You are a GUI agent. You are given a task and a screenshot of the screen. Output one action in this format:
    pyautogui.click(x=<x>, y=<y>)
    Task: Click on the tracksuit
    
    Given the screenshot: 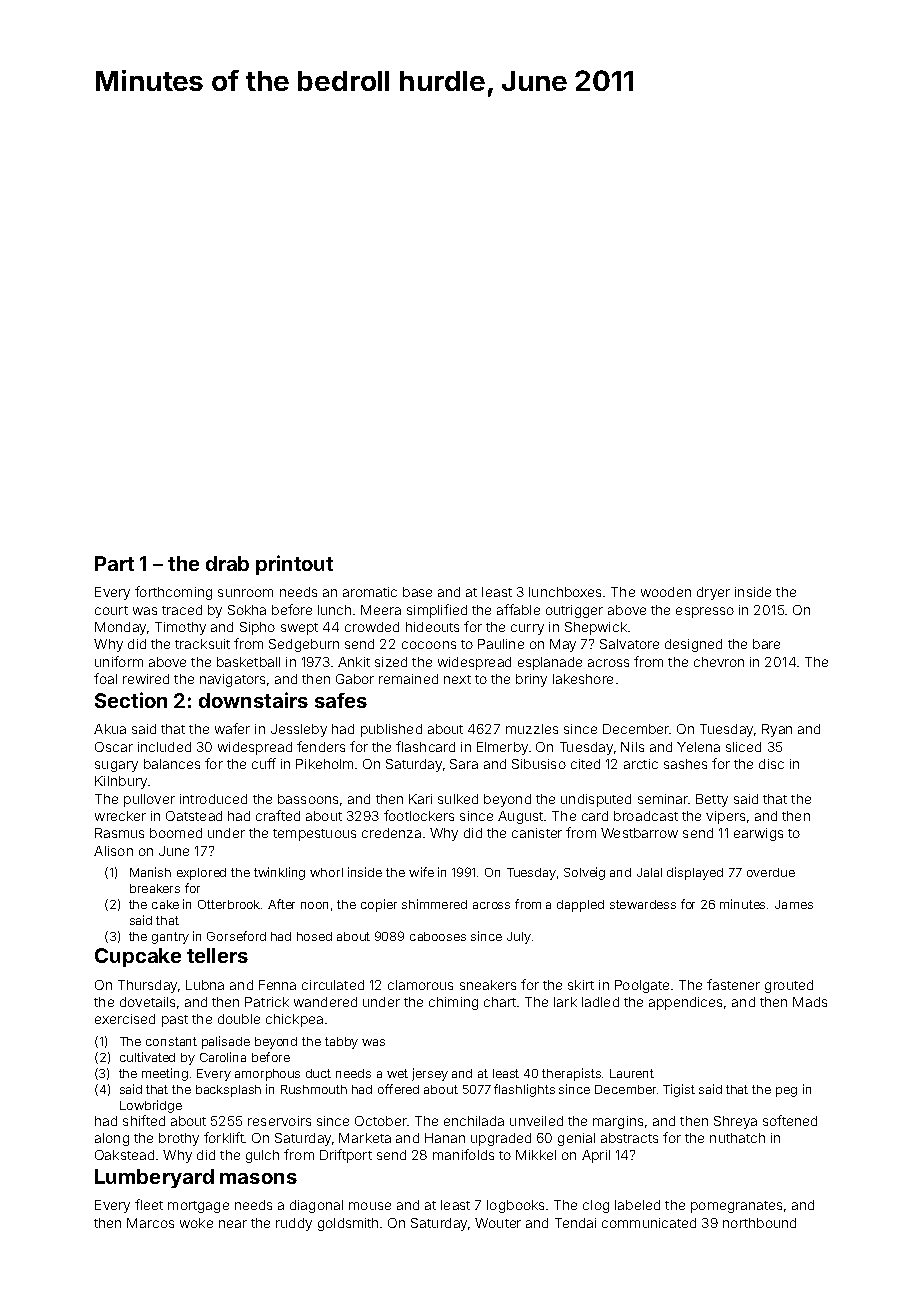 What is the action you would take?
    pyautogui.click(x=202, y=644)
